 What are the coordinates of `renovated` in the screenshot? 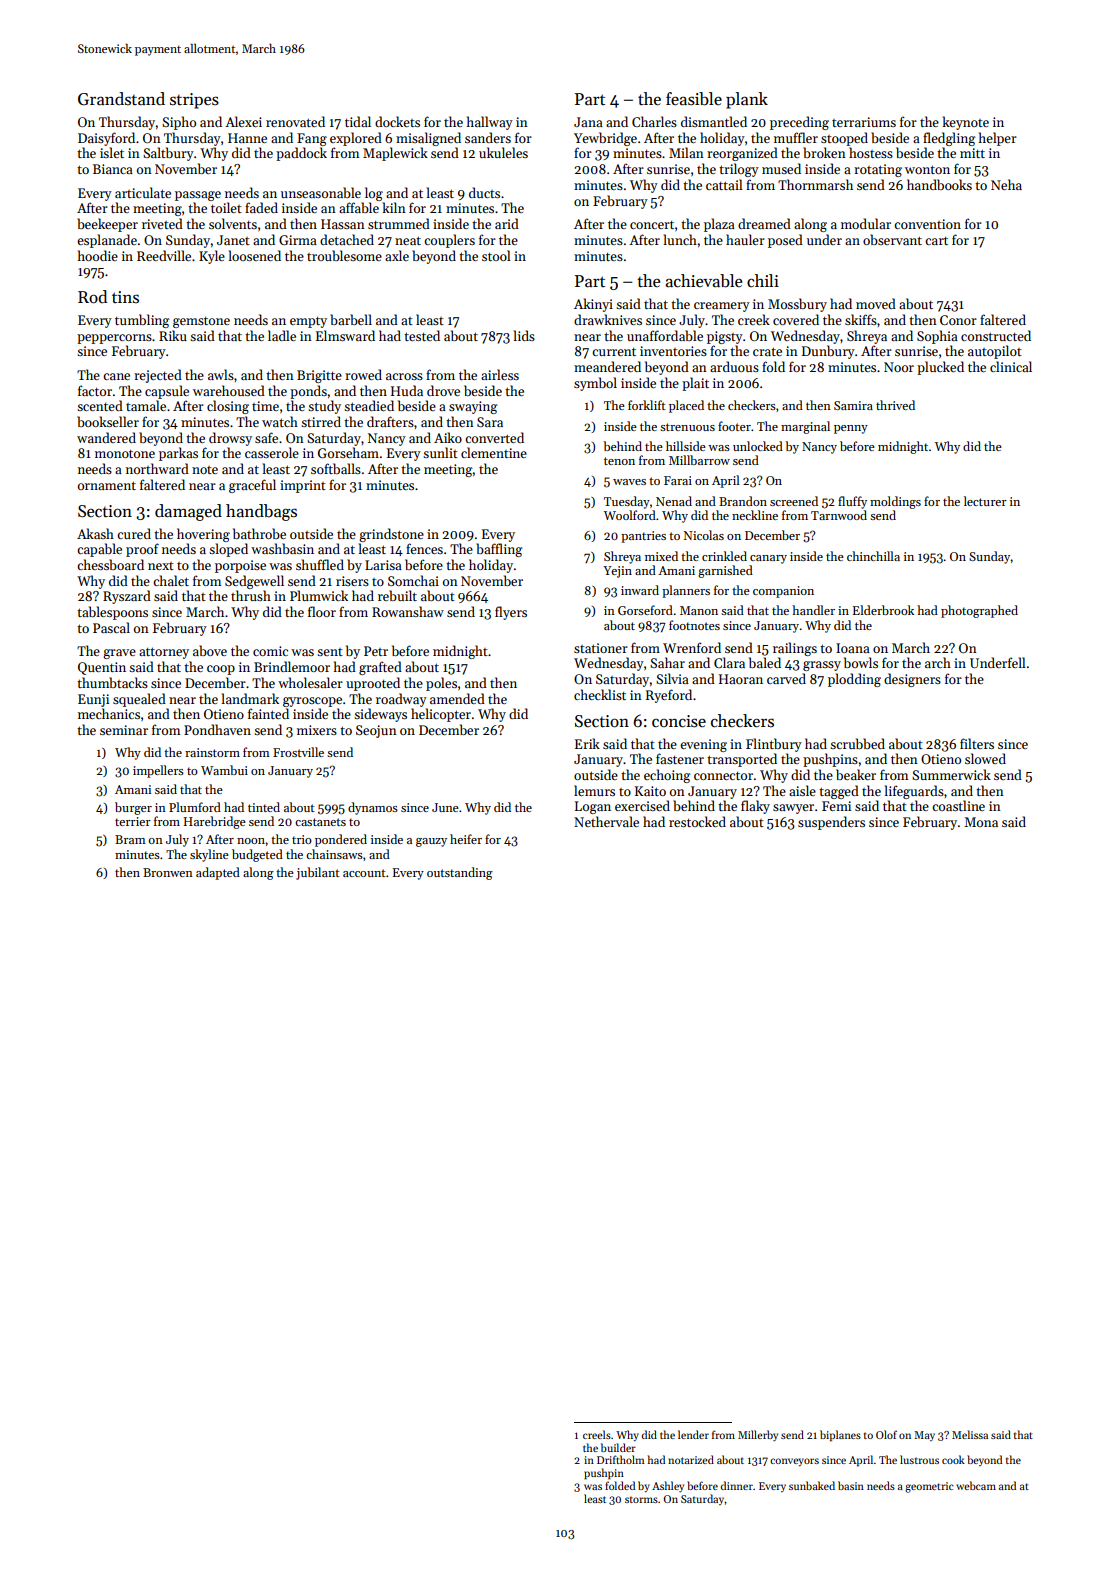 It's located at (295, 121).
